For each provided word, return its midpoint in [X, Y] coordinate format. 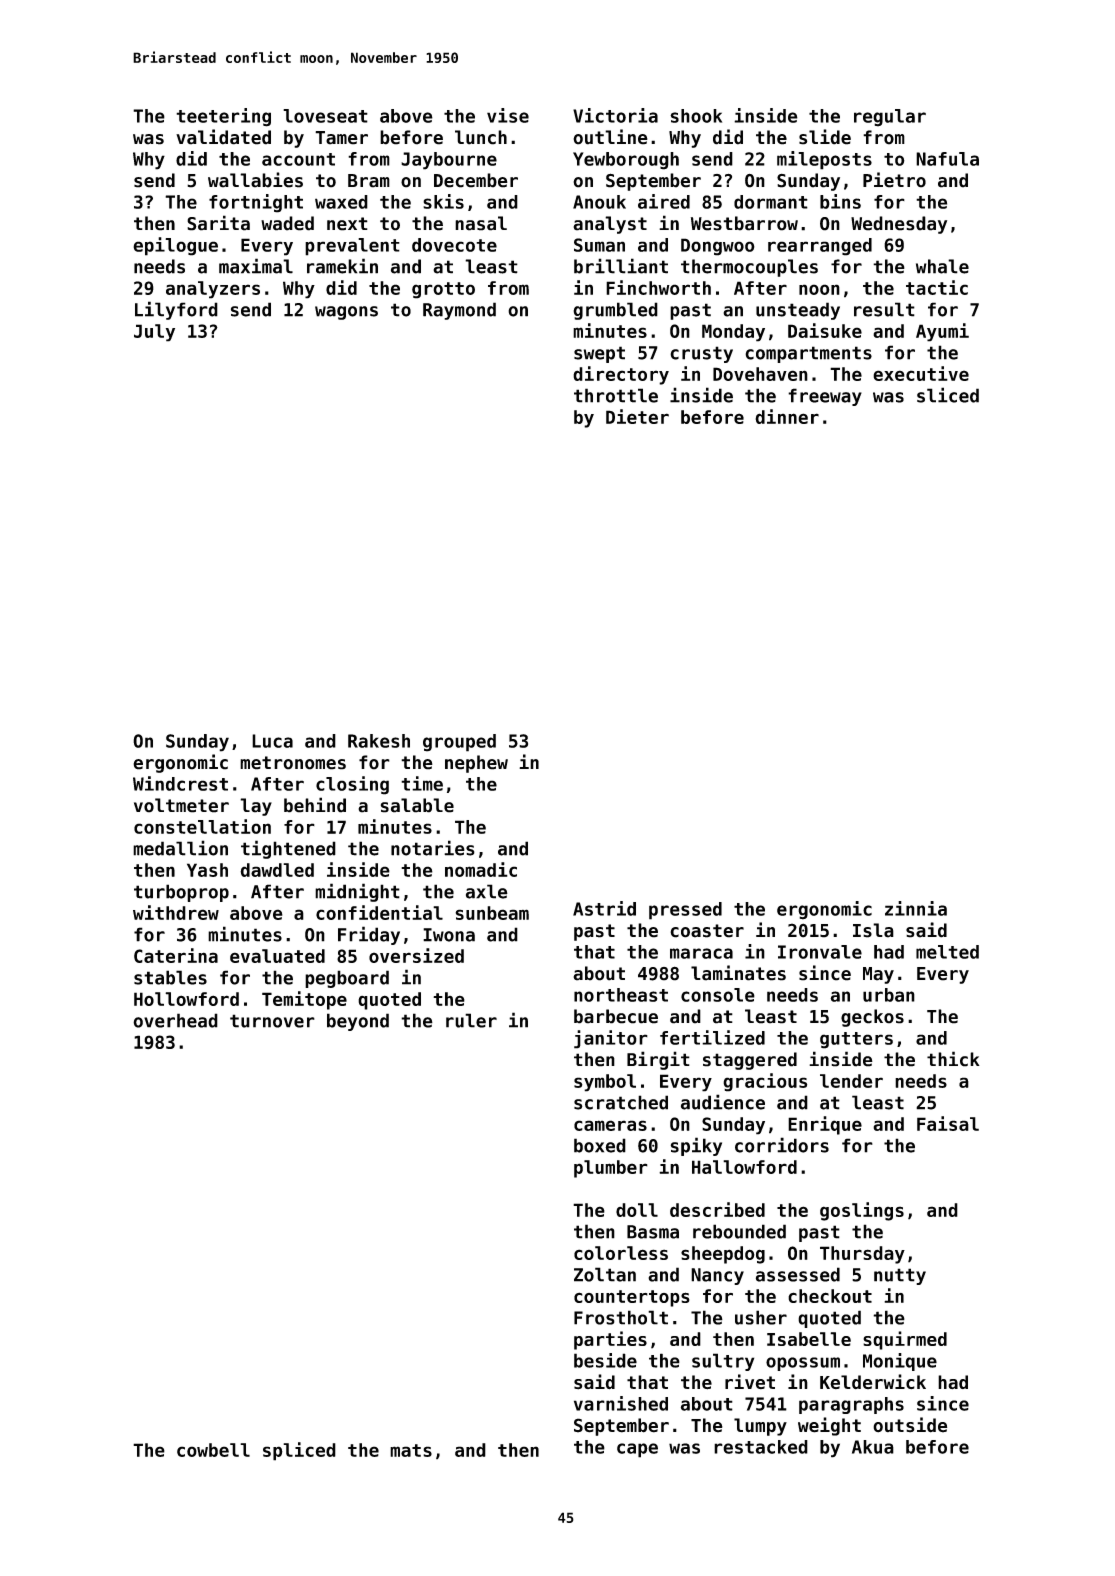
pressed [685, 911]
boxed [600, 1145]
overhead [175, 1020]
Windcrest [180, 783]
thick [953, 1059]
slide [825, 137]
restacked [761, 1447]
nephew [476, 764]
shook [696, 116]
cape [637, 1450]
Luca [272, 741]
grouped [459, 743]
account [298, 159]
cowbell [213, 1450]
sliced [948, 395]
